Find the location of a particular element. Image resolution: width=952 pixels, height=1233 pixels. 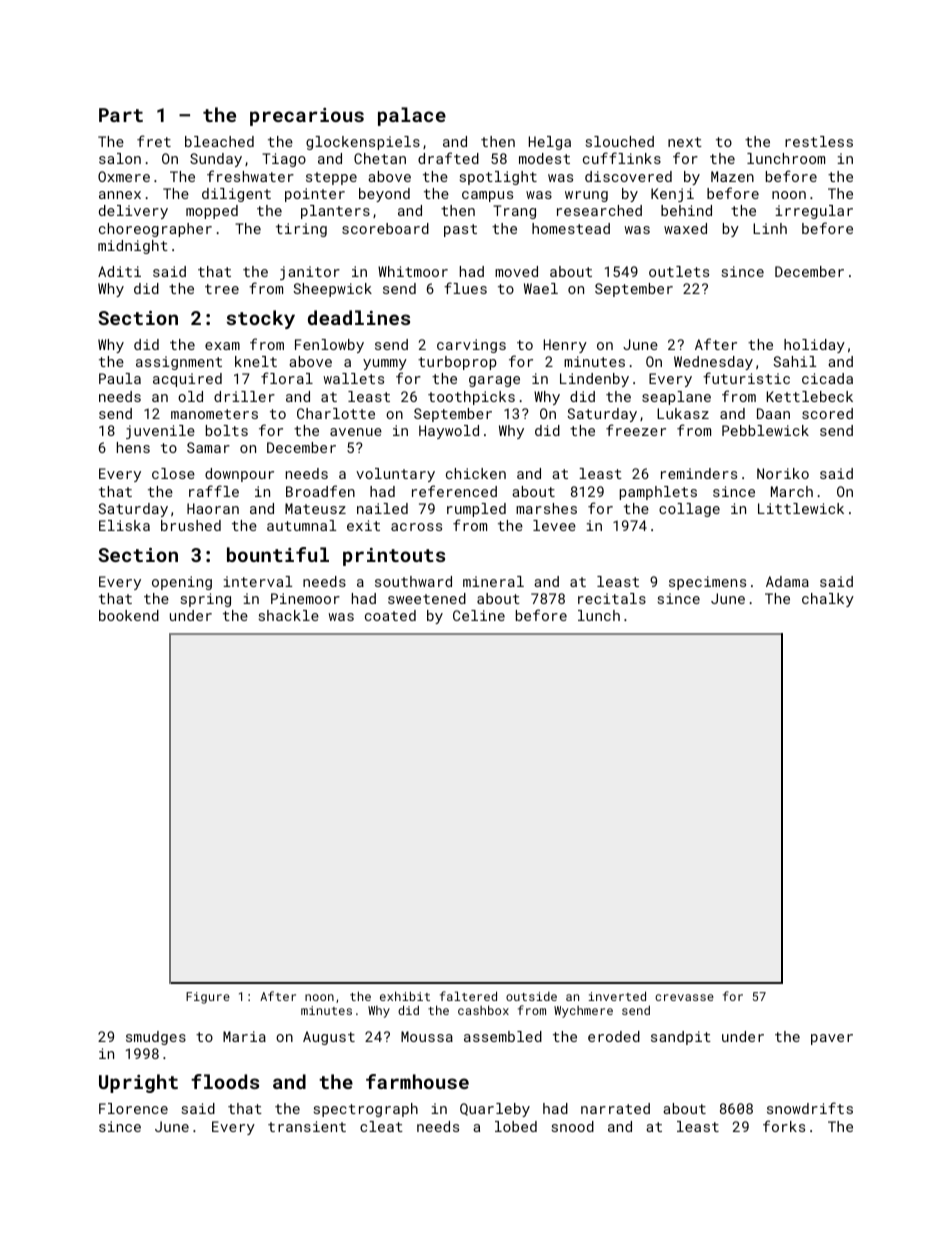

outside is located at coordinates (531, 996).
